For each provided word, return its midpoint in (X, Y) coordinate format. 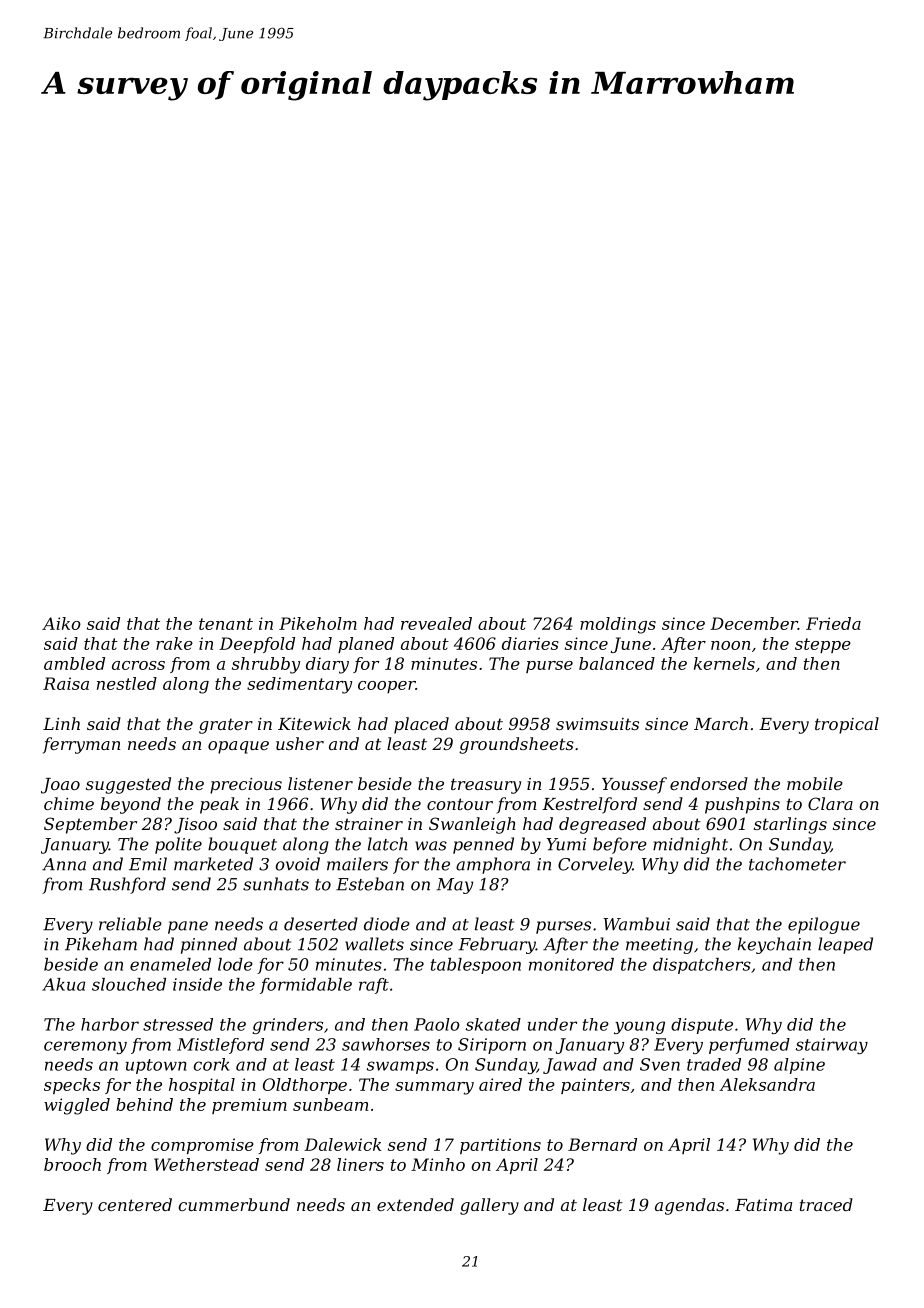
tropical (847, 725)
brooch (72, 1164)
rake (174, 643)
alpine (799, 1066)
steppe (823, 645)
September (90, 825)
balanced (617, 663)
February (497, 945)
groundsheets (516, 745)
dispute (702, 1026)
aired (500, 1084)
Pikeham (101, 944)
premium (249, 1106)
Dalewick (342, 1144)
